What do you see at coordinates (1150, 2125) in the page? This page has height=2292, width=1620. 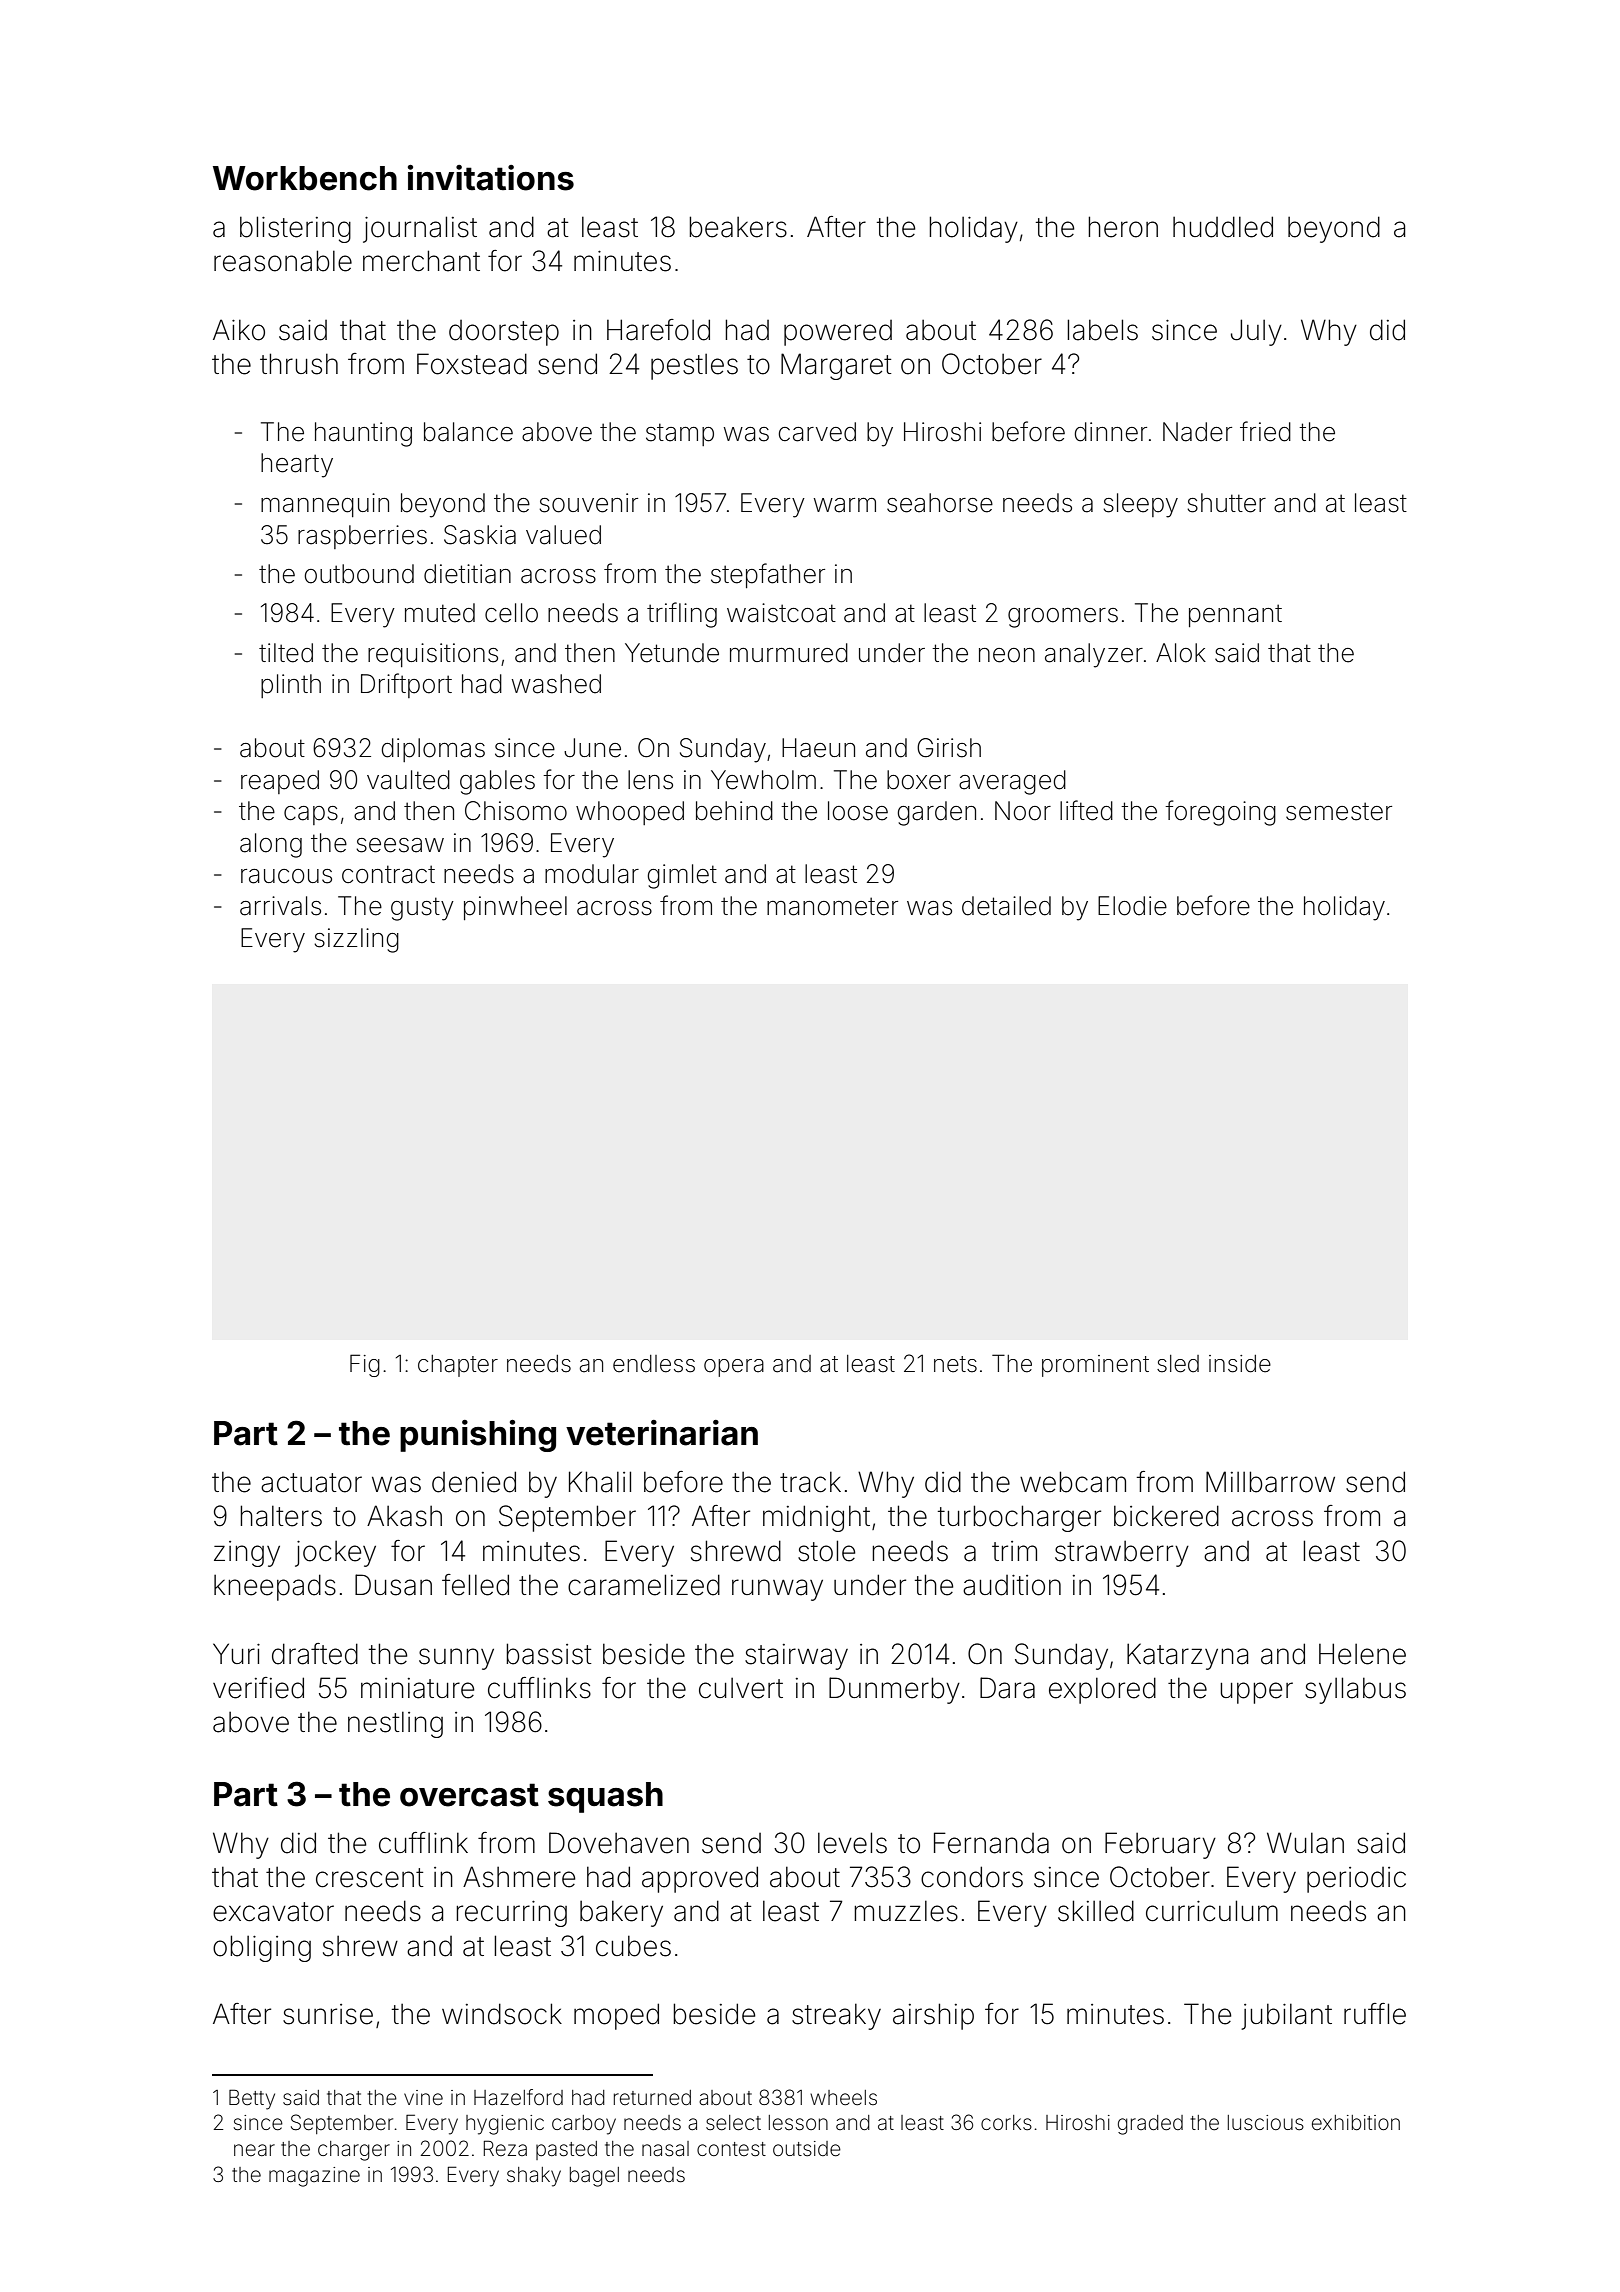 I see `graded` at bounding box center [1150, 2125].
